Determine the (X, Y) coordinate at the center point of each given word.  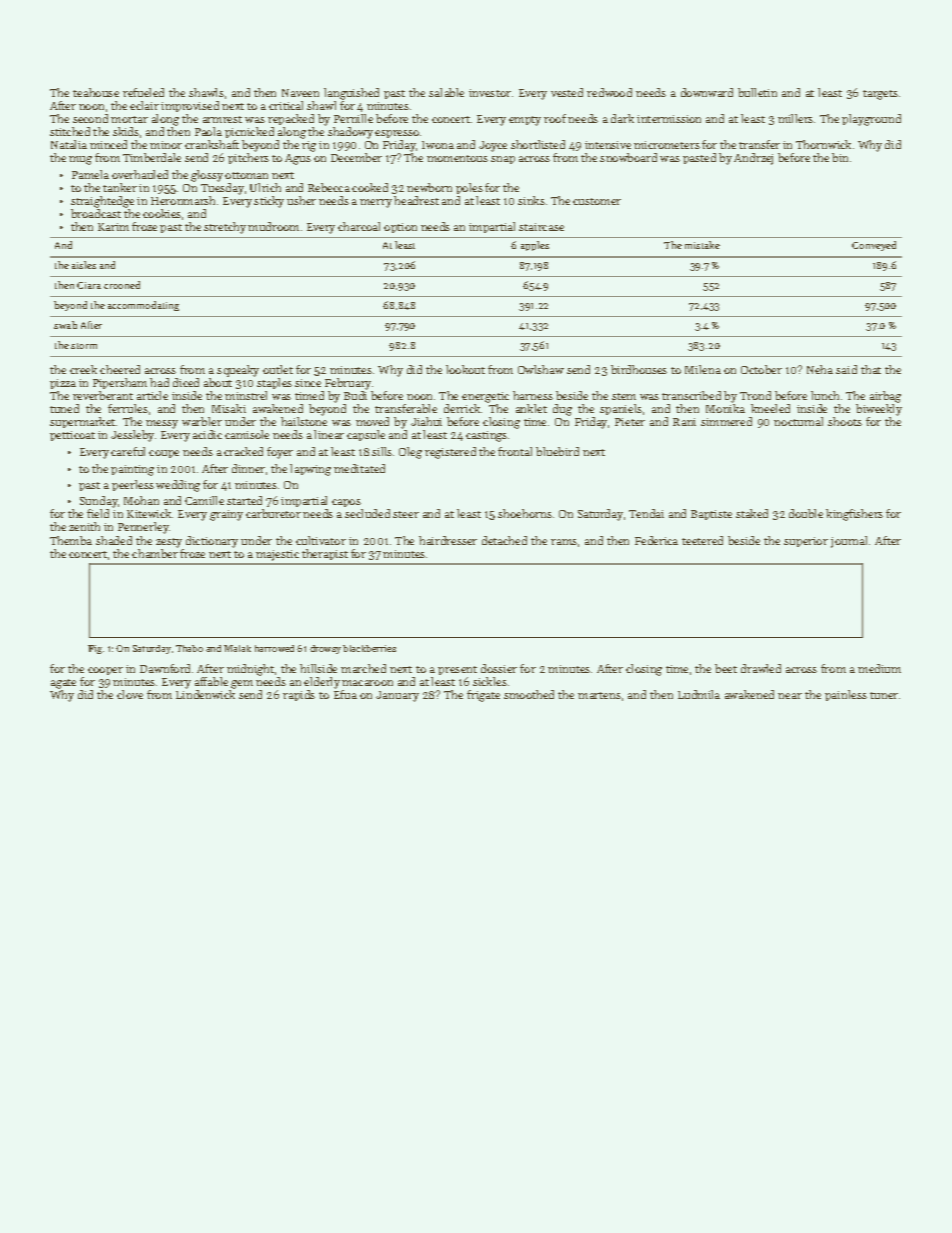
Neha (820, 369)
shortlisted (538, 144)
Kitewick (149, 513)
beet (726, 668)
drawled (761, 668)
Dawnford (165, 668)
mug (80, 160)
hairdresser (448, 540)
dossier (499, 668)
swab (65, 325)
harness (533, 395)
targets (880, 95)
